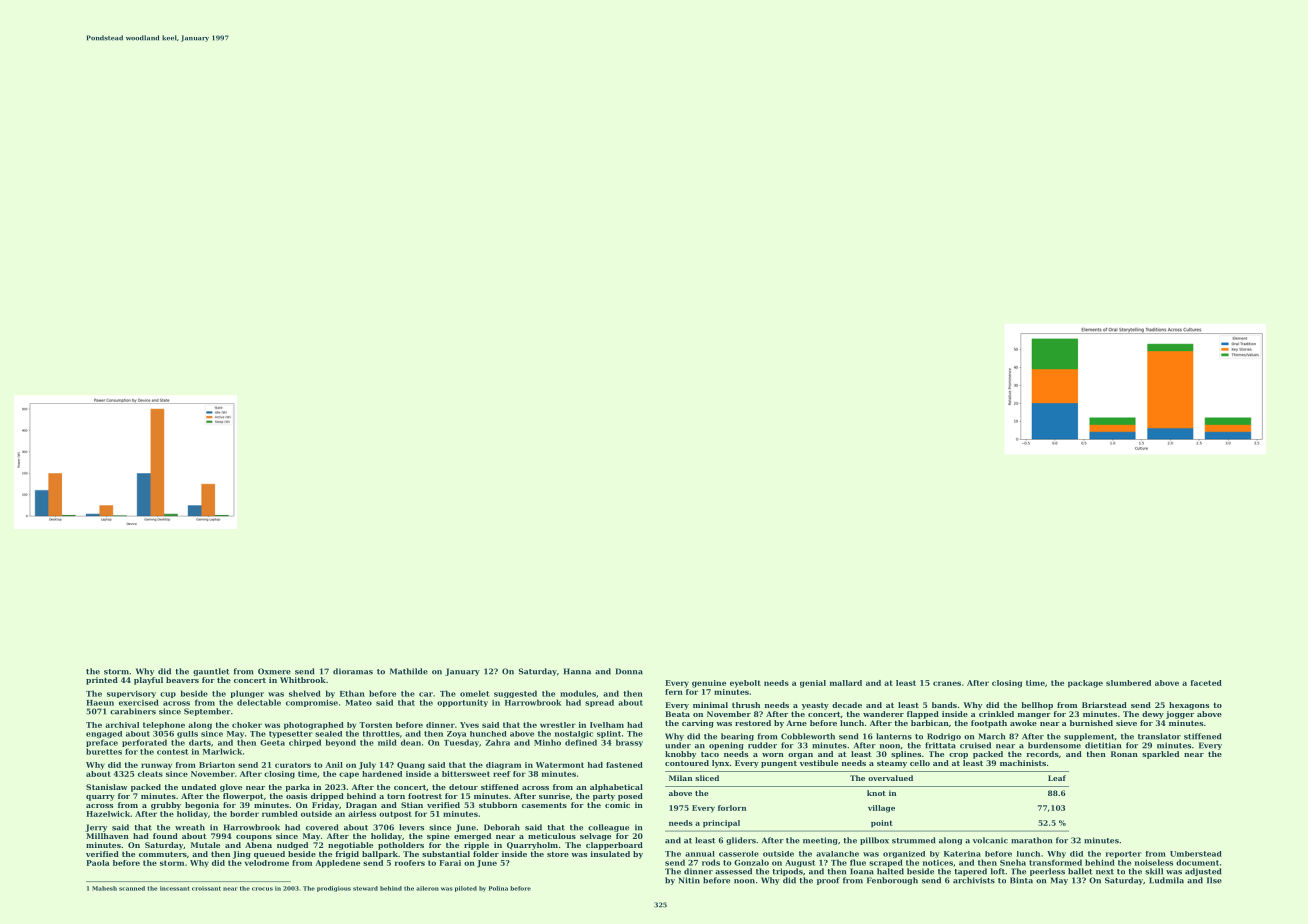 This screenshot has height=924, width=1308. I want to click on point, so click(882, 824).
